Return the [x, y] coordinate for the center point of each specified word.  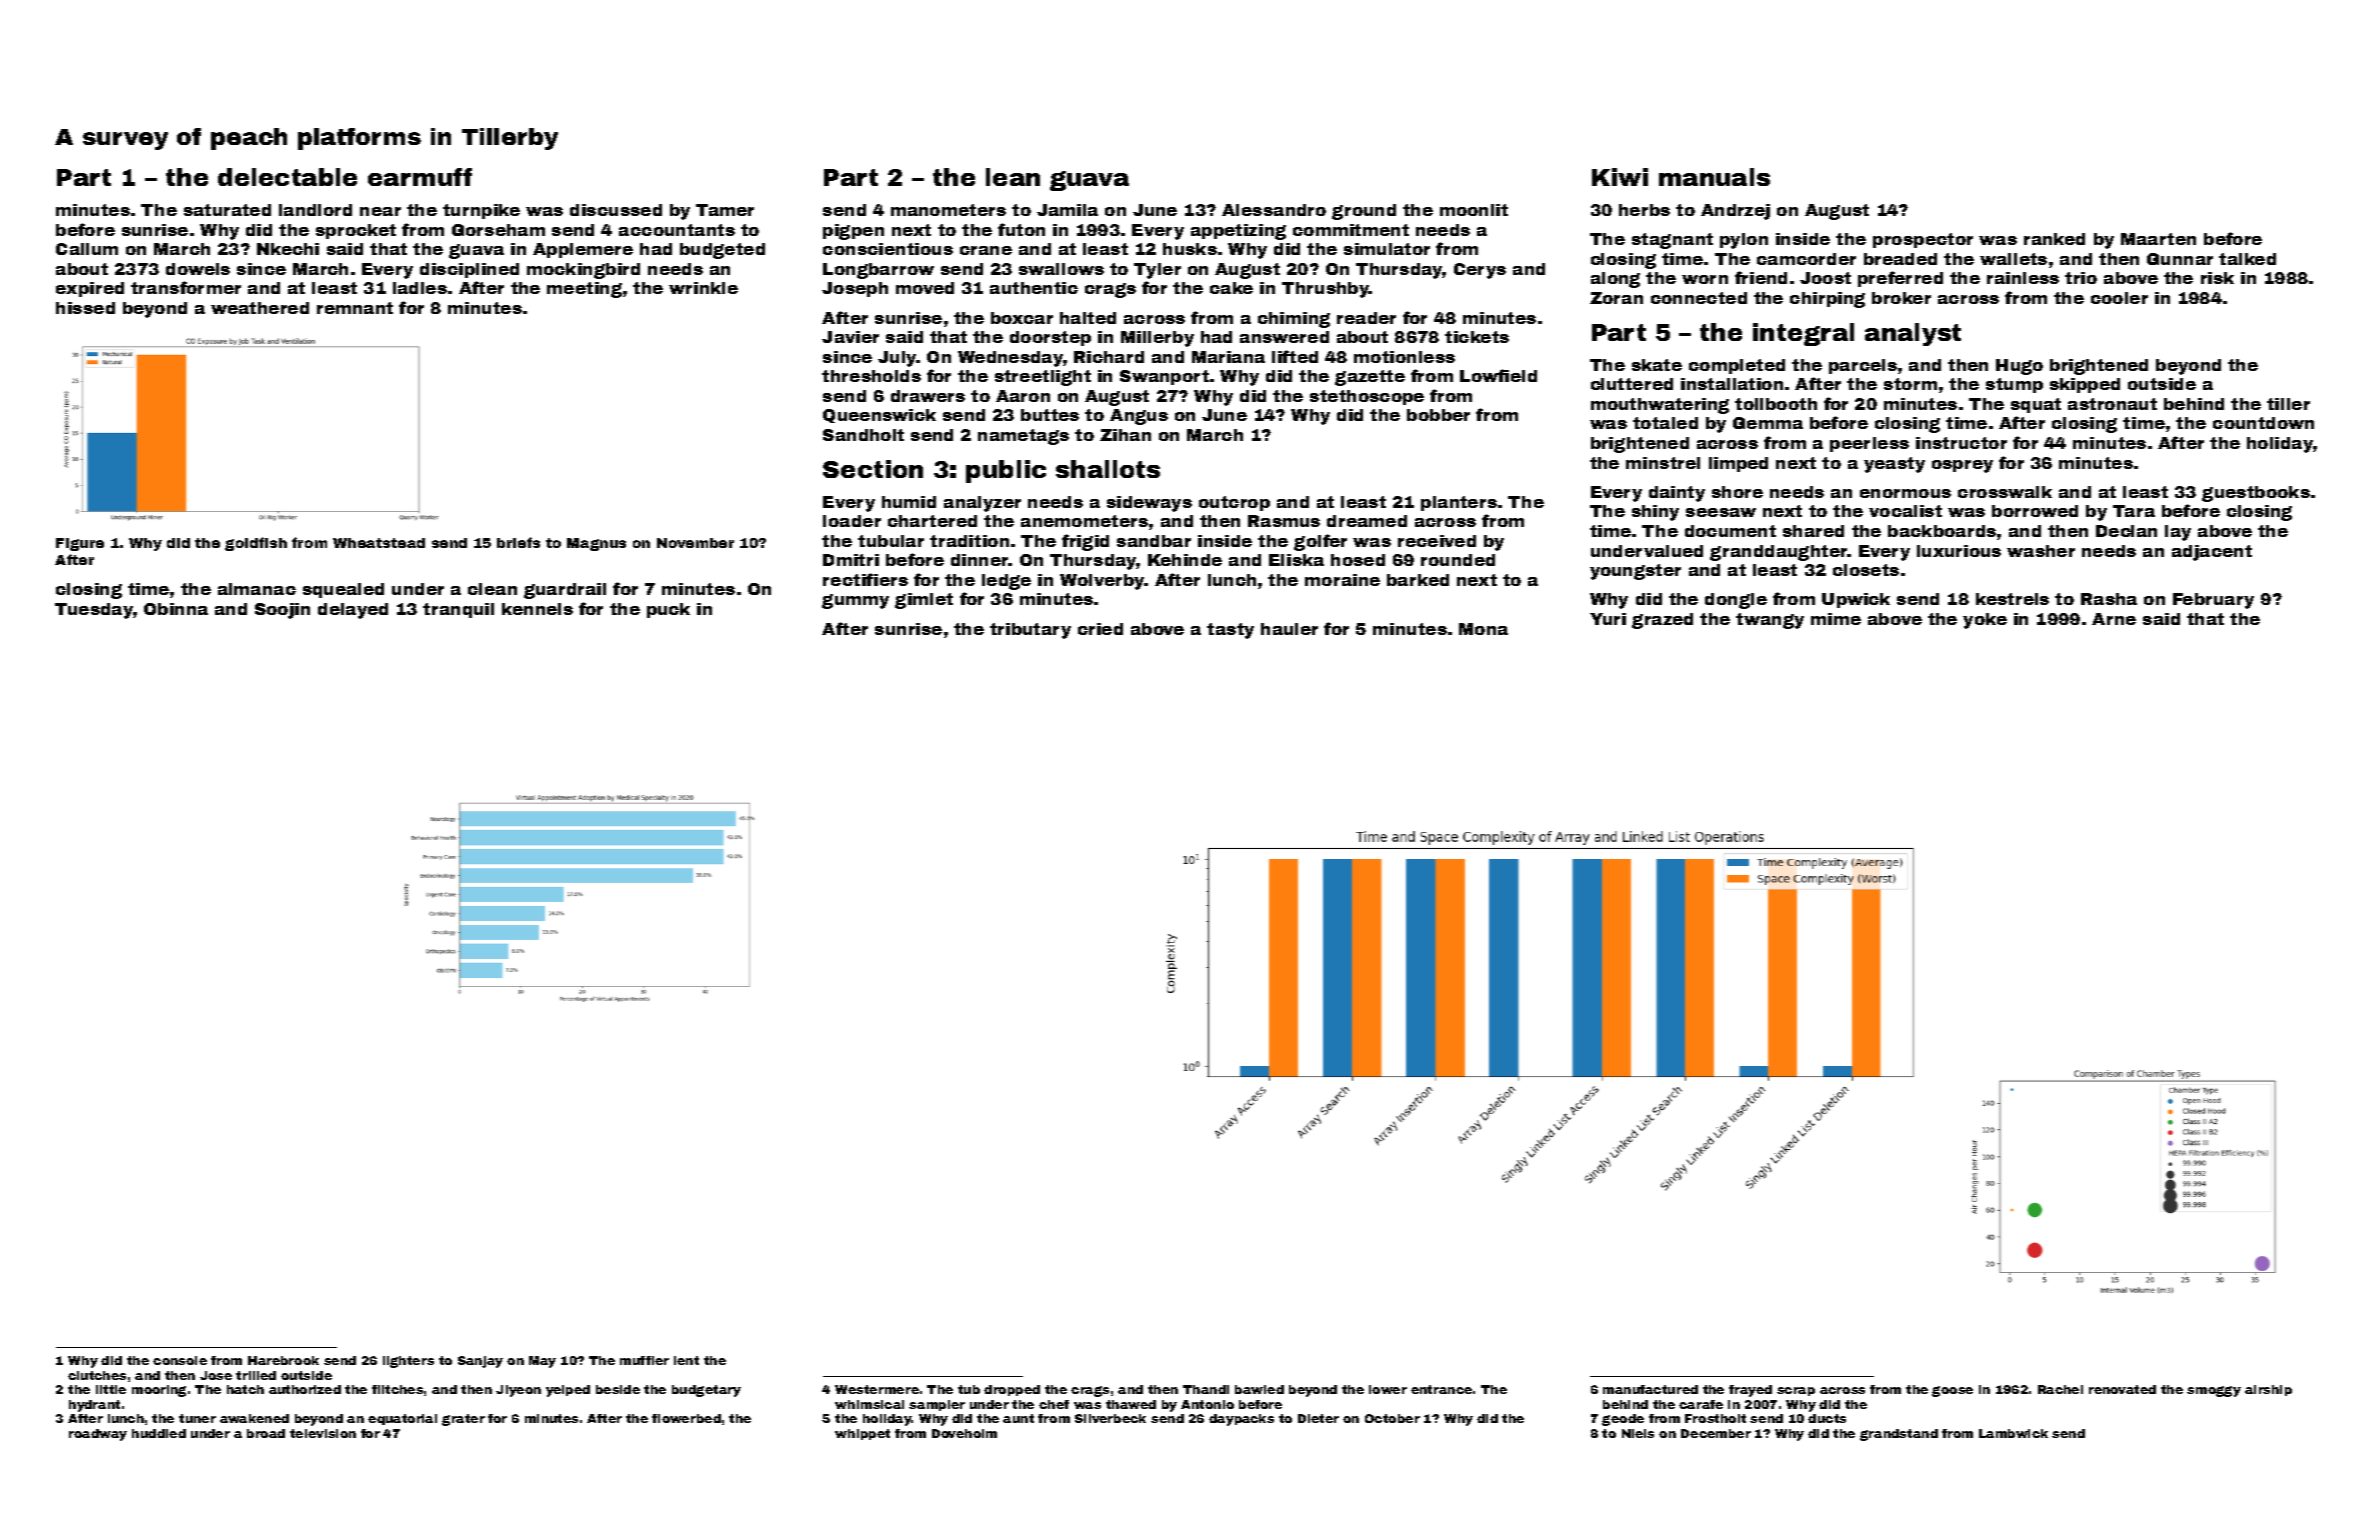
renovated [2122, 1389]
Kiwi [1620, 177]
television [323, 1433]
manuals [1714, 177]
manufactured [1650, 1389]
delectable [287, 177]
